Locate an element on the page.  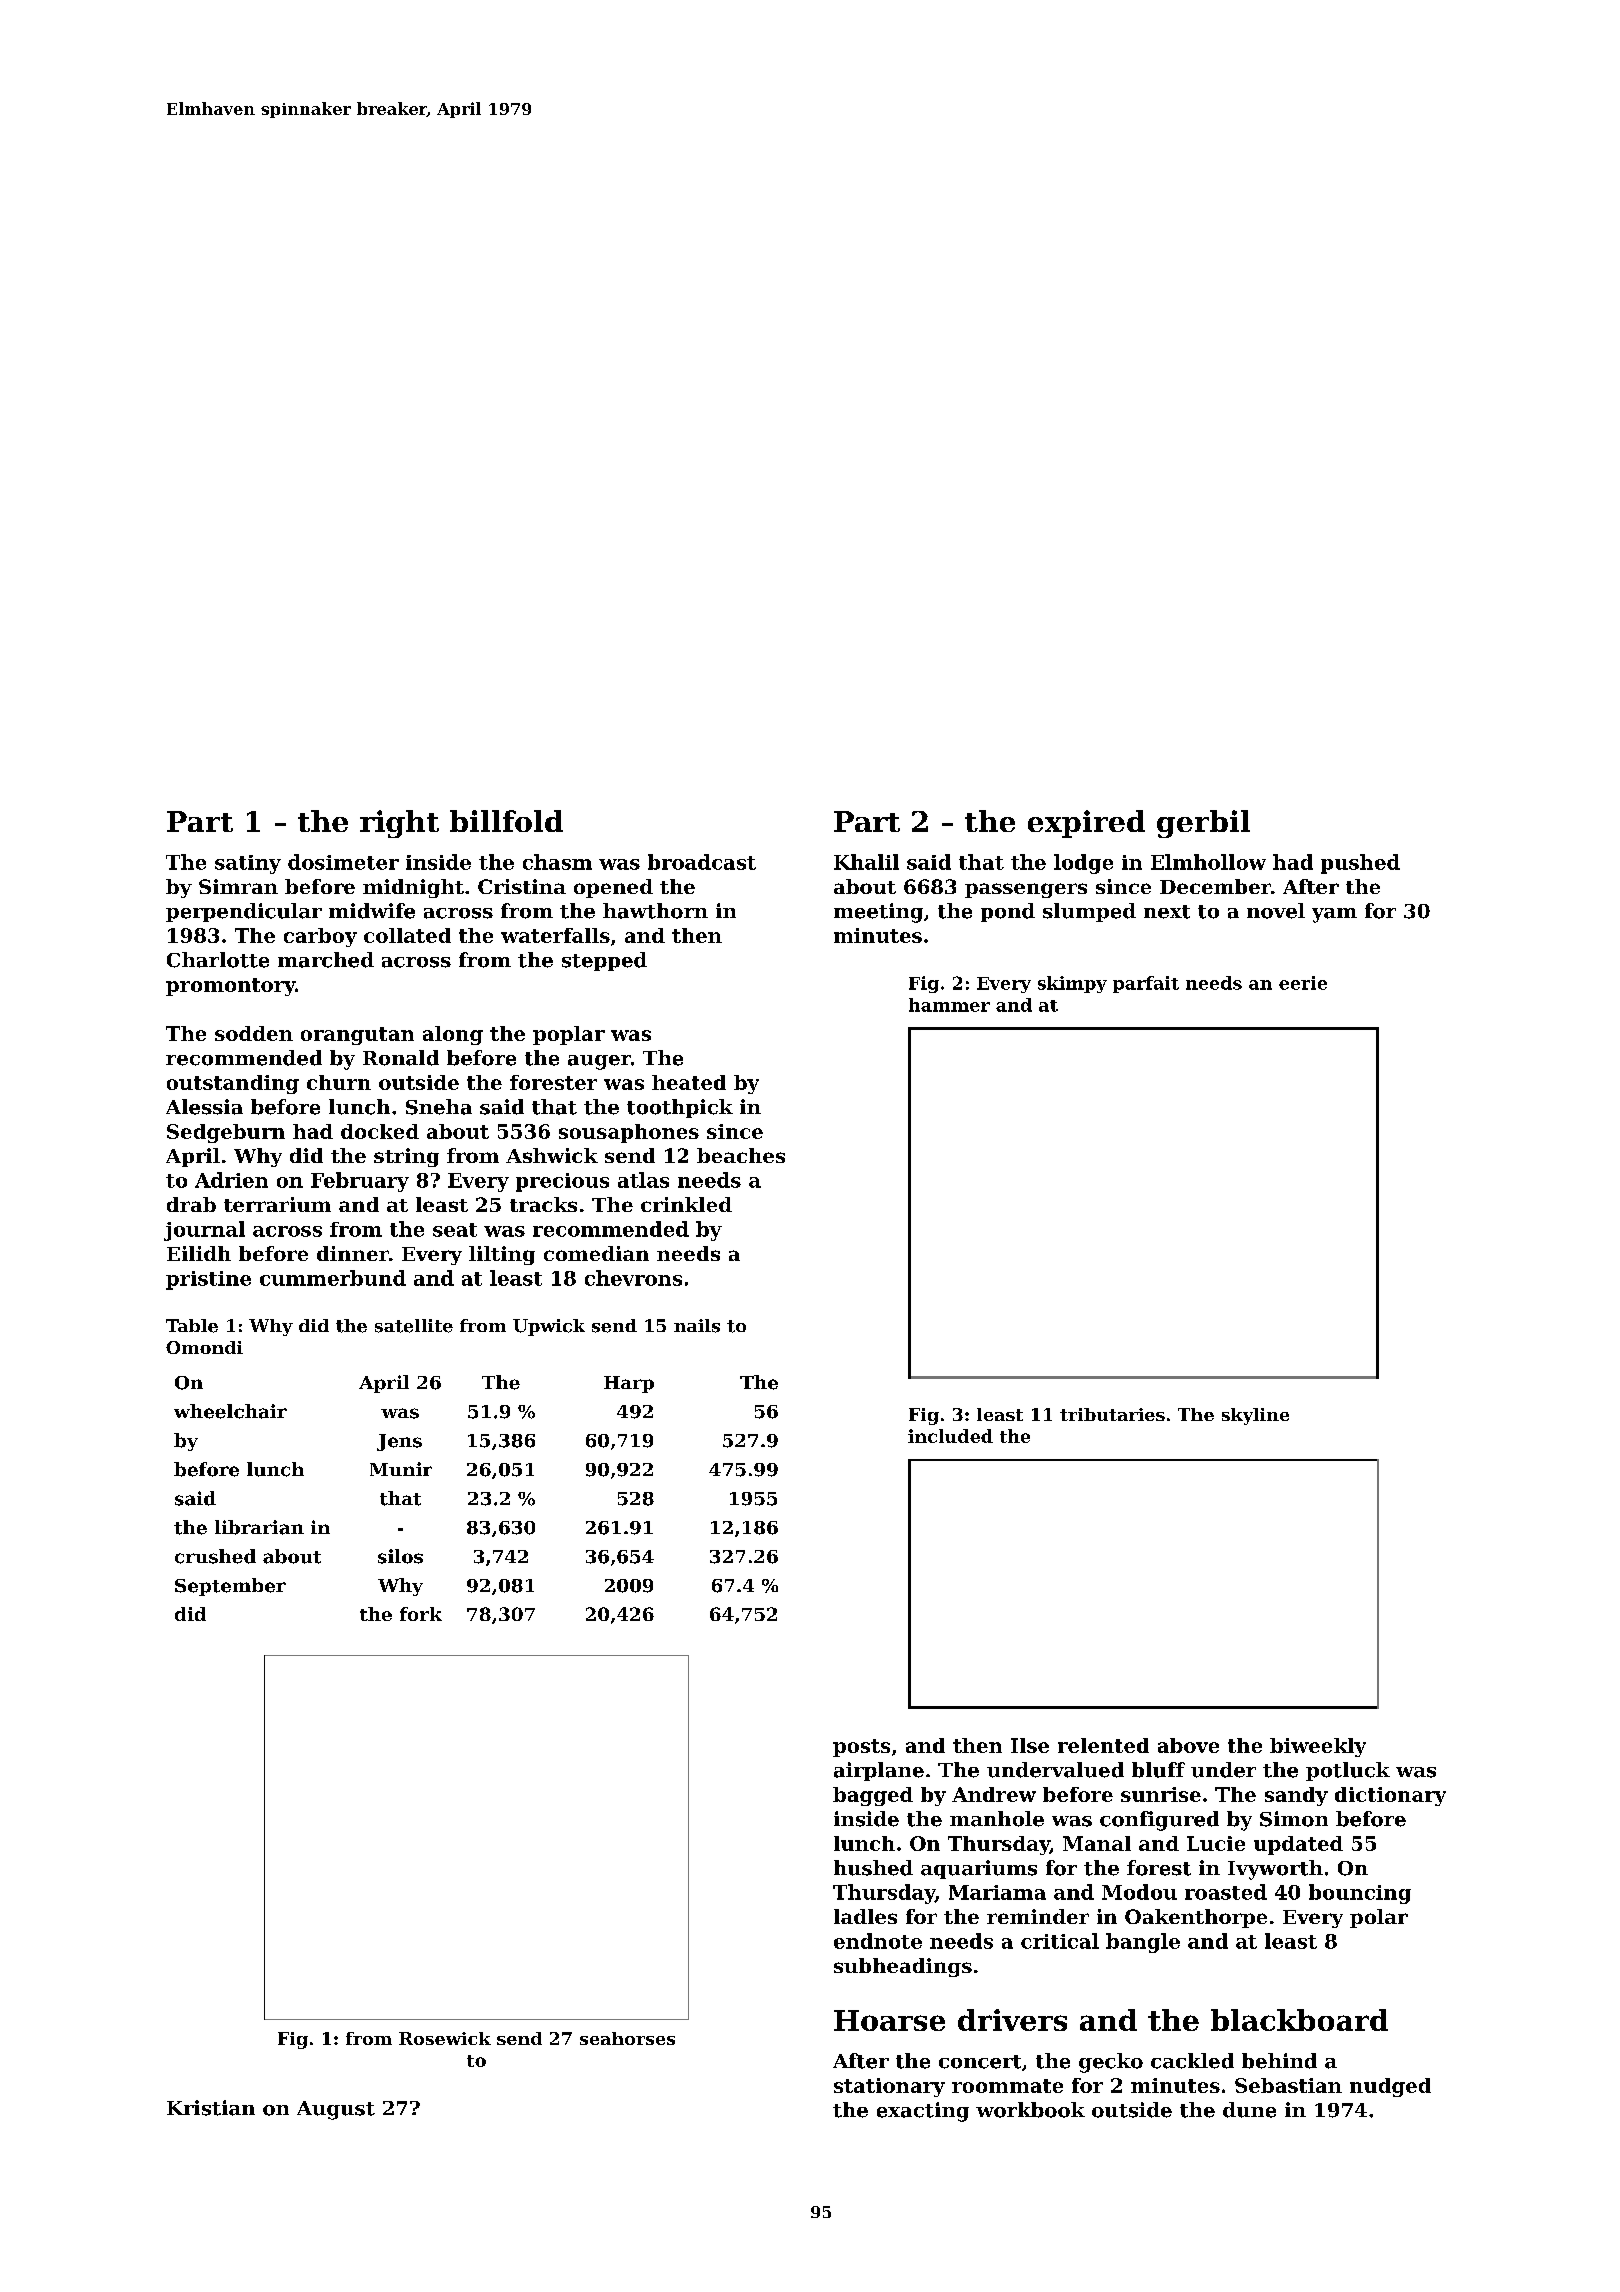
Simran is located at coordinates (238, 886).
